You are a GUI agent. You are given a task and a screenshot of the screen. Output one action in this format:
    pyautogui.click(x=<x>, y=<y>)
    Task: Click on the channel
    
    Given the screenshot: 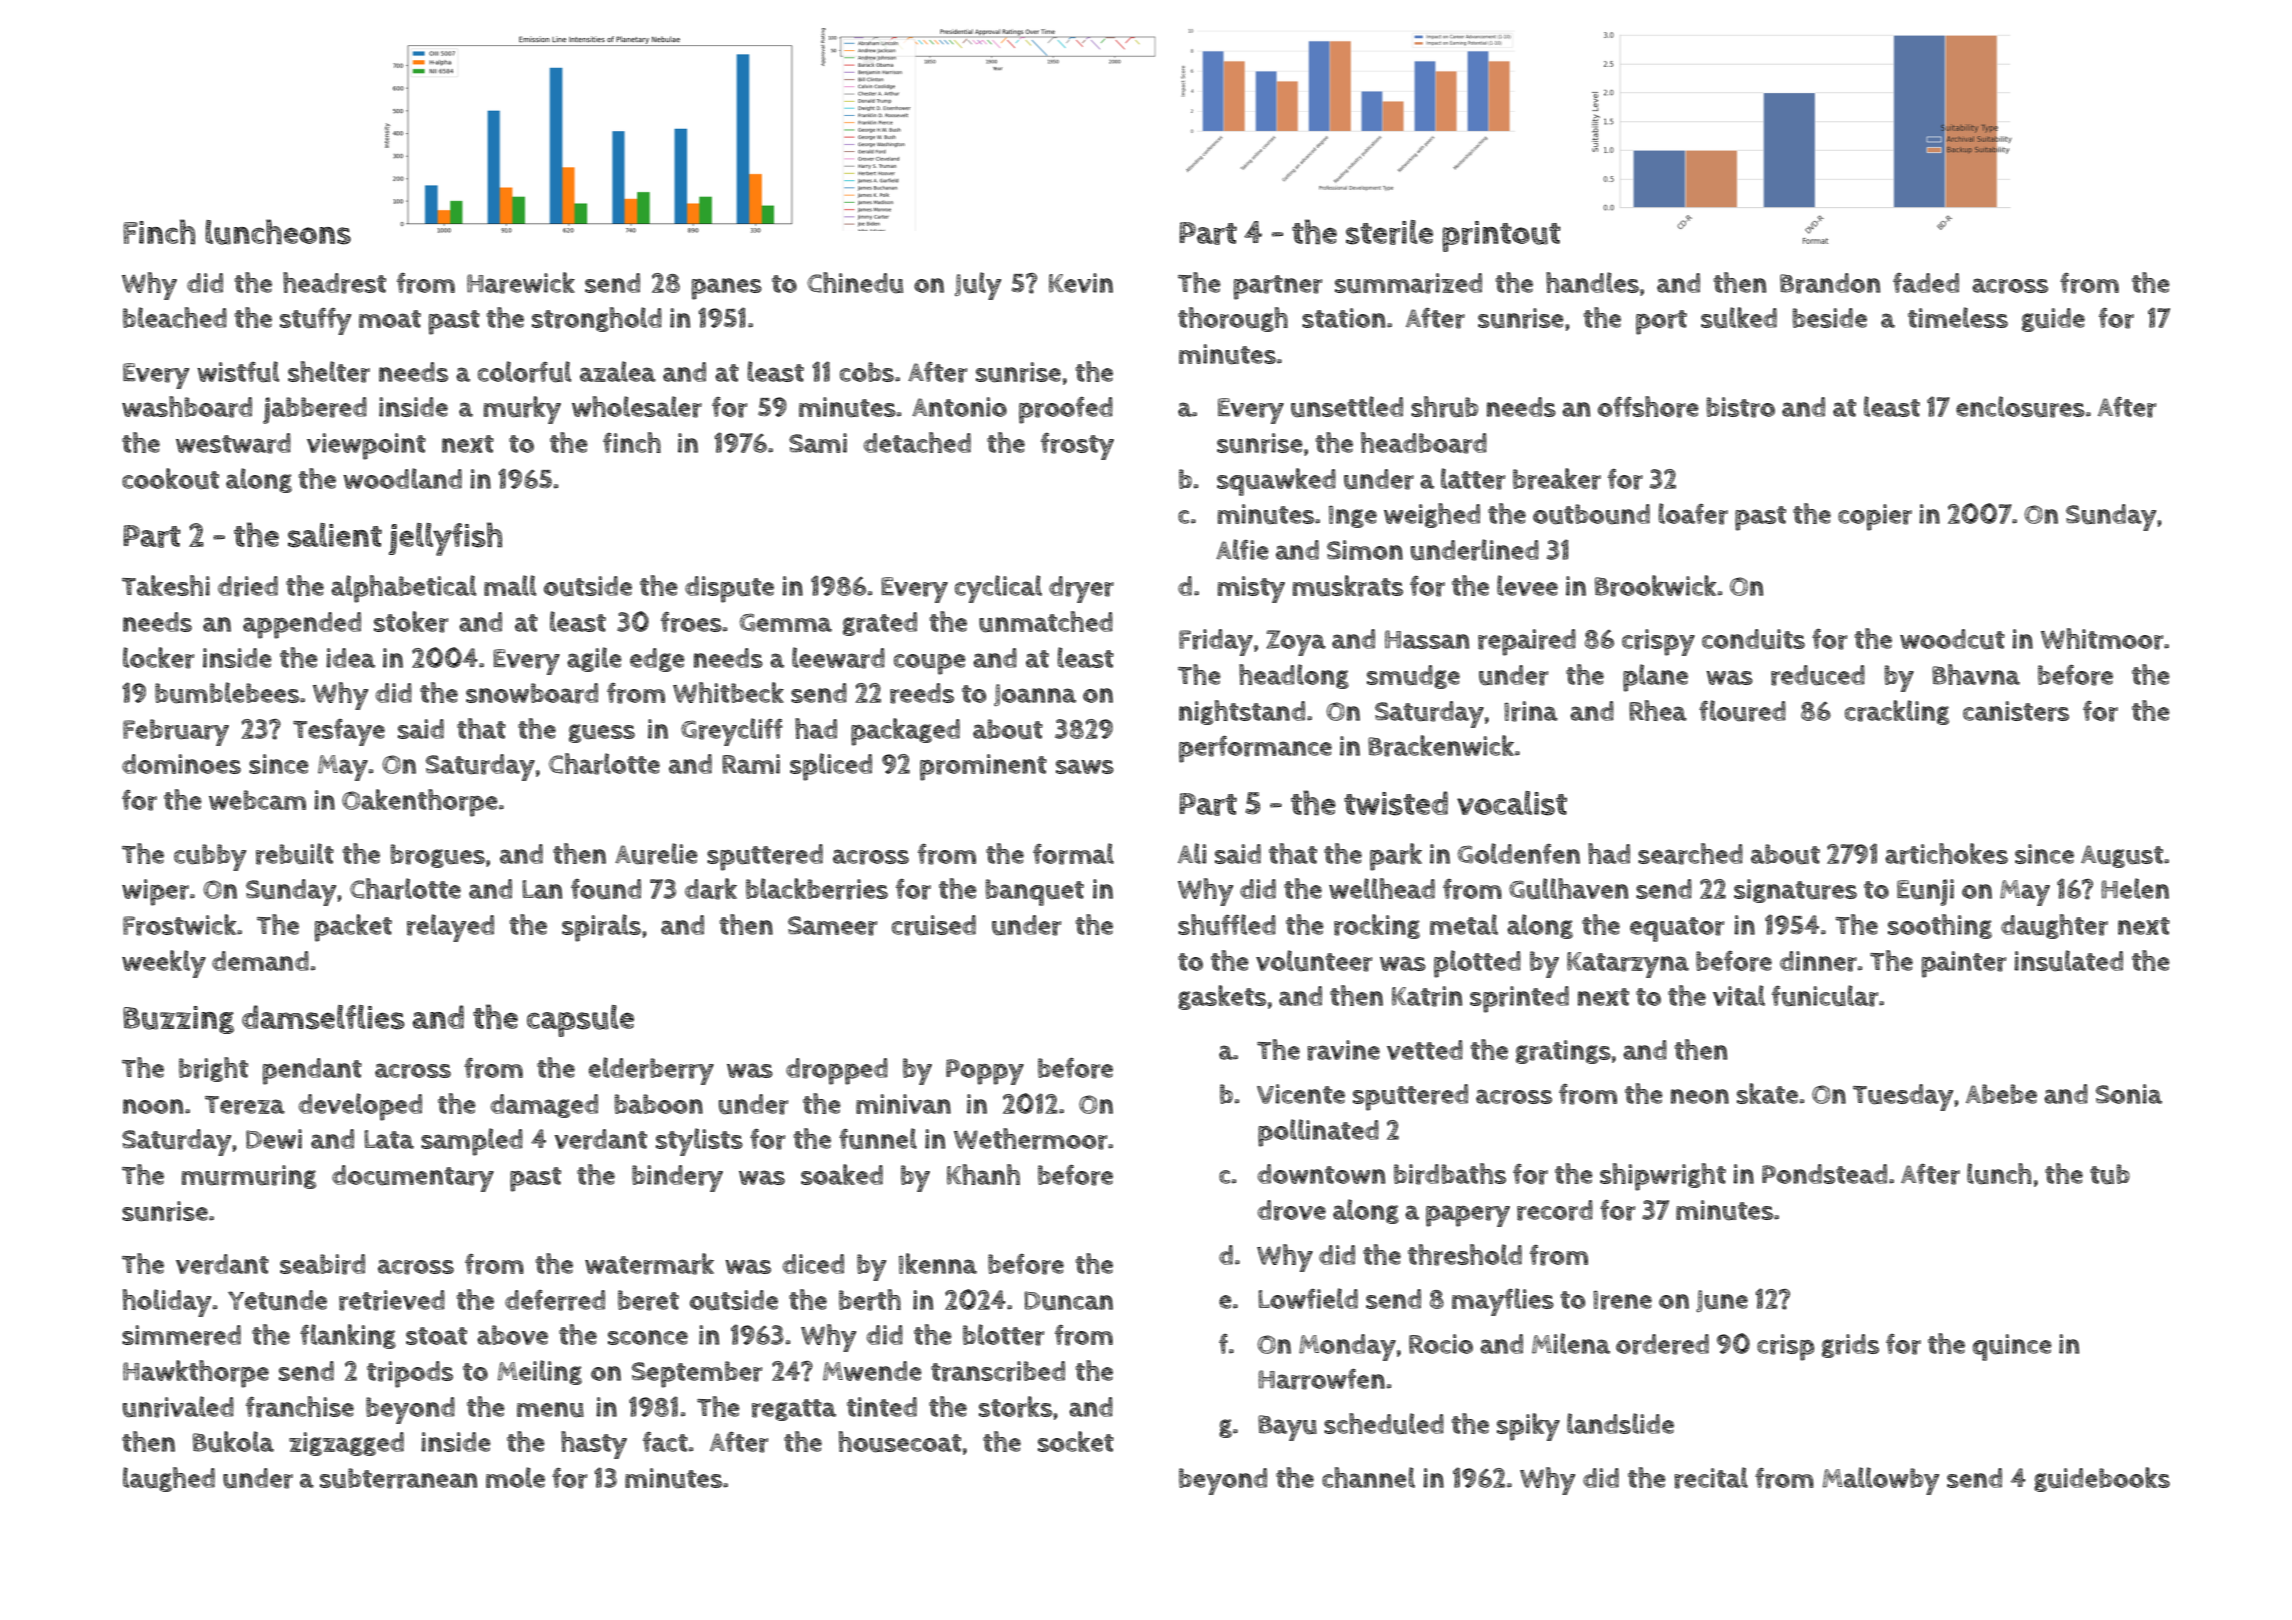 What is the action you would take?
    pyautogui.click(x=1368, y=1477)
